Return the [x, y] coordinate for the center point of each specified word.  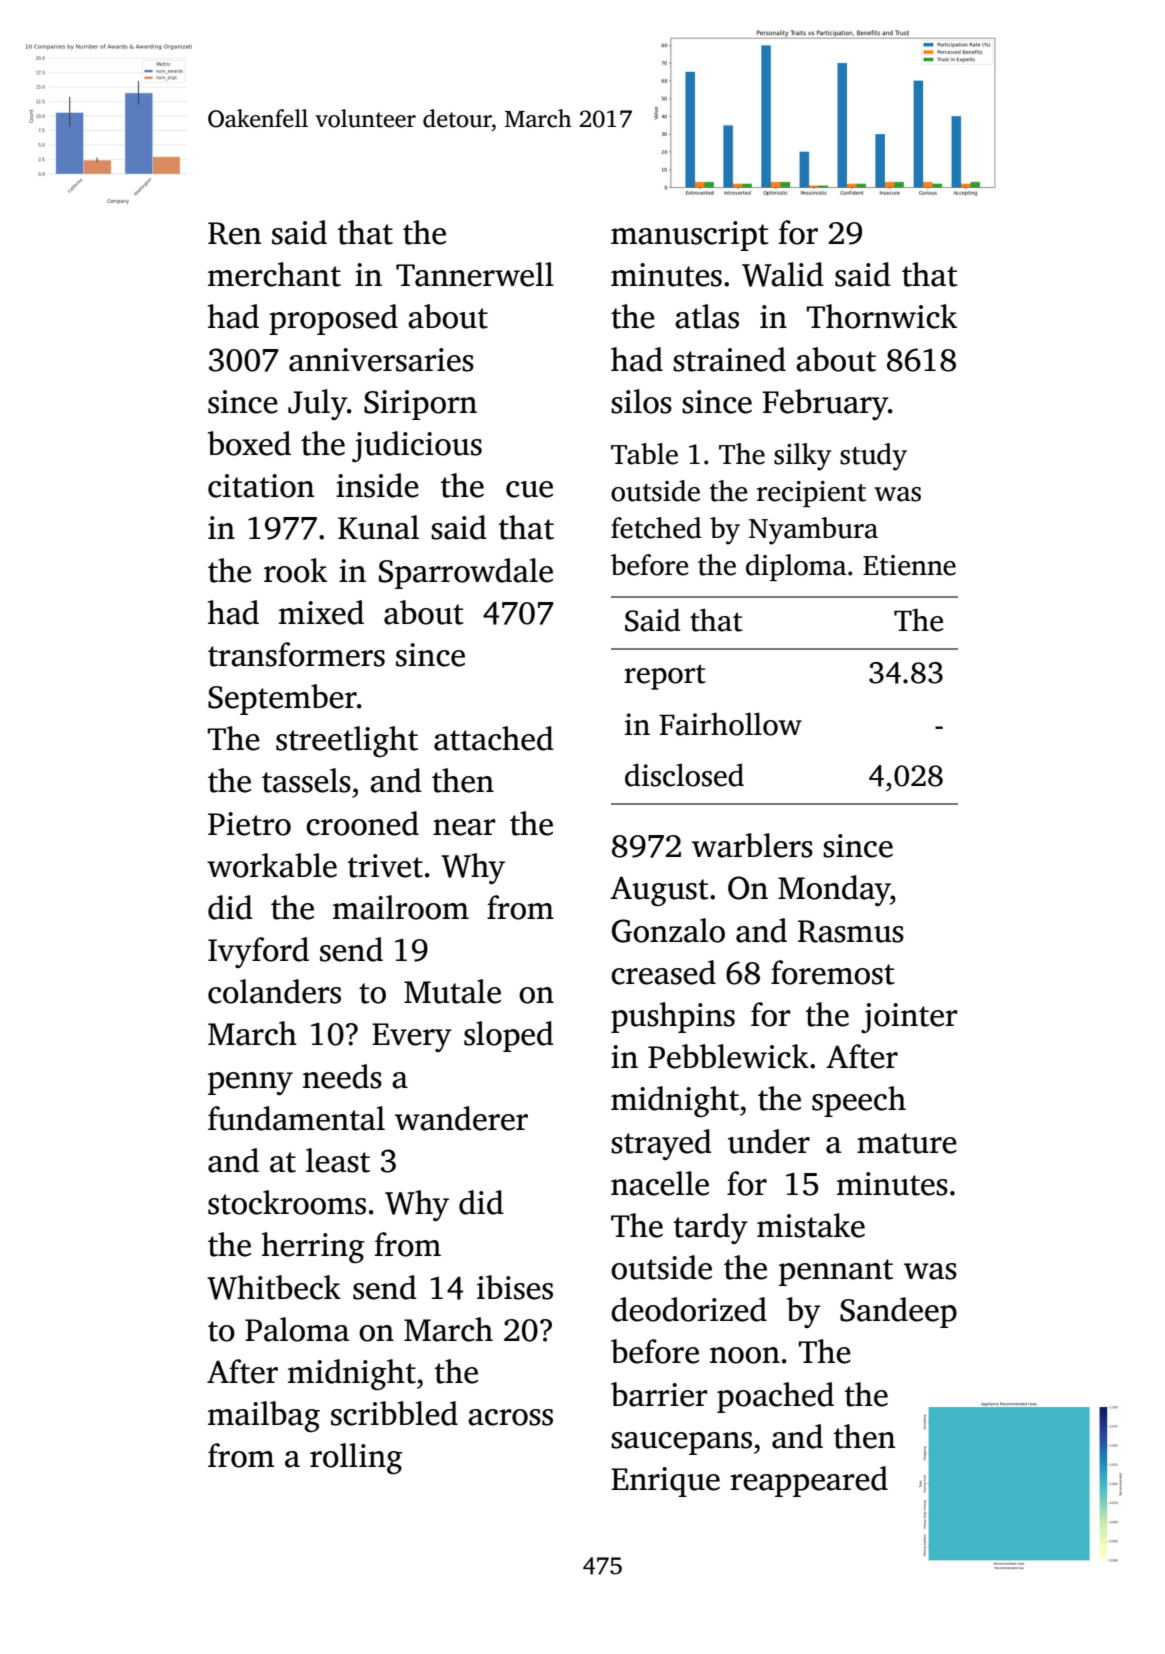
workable [272, 865]
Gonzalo [668, 930]
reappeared [809, 1481]
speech [859, 1101]
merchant [274, 274]
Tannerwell [475, 274]
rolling [356, 1458]
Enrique [665, 1482]
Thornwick [881, 316]
